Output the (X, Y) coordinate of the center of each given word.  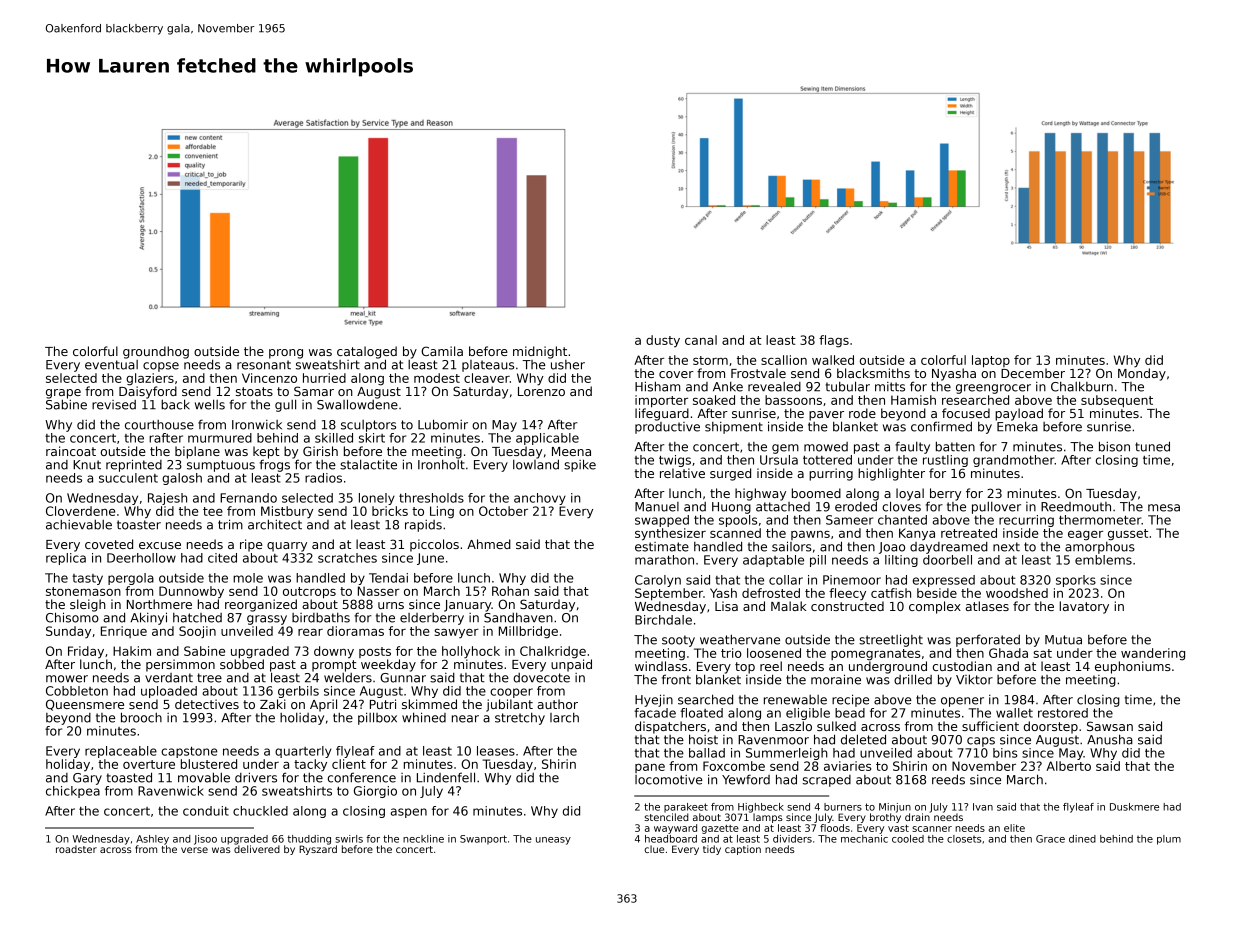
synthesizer (670, 534)
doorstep (1051, 727)
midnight (540, 352)
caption (743, 850)
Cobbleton (77, 691)
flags (834, 341)
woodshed (1017, 593)
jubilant (509, 705)
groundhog (156, 352)
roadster (76, 849)
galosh (182, 479)
